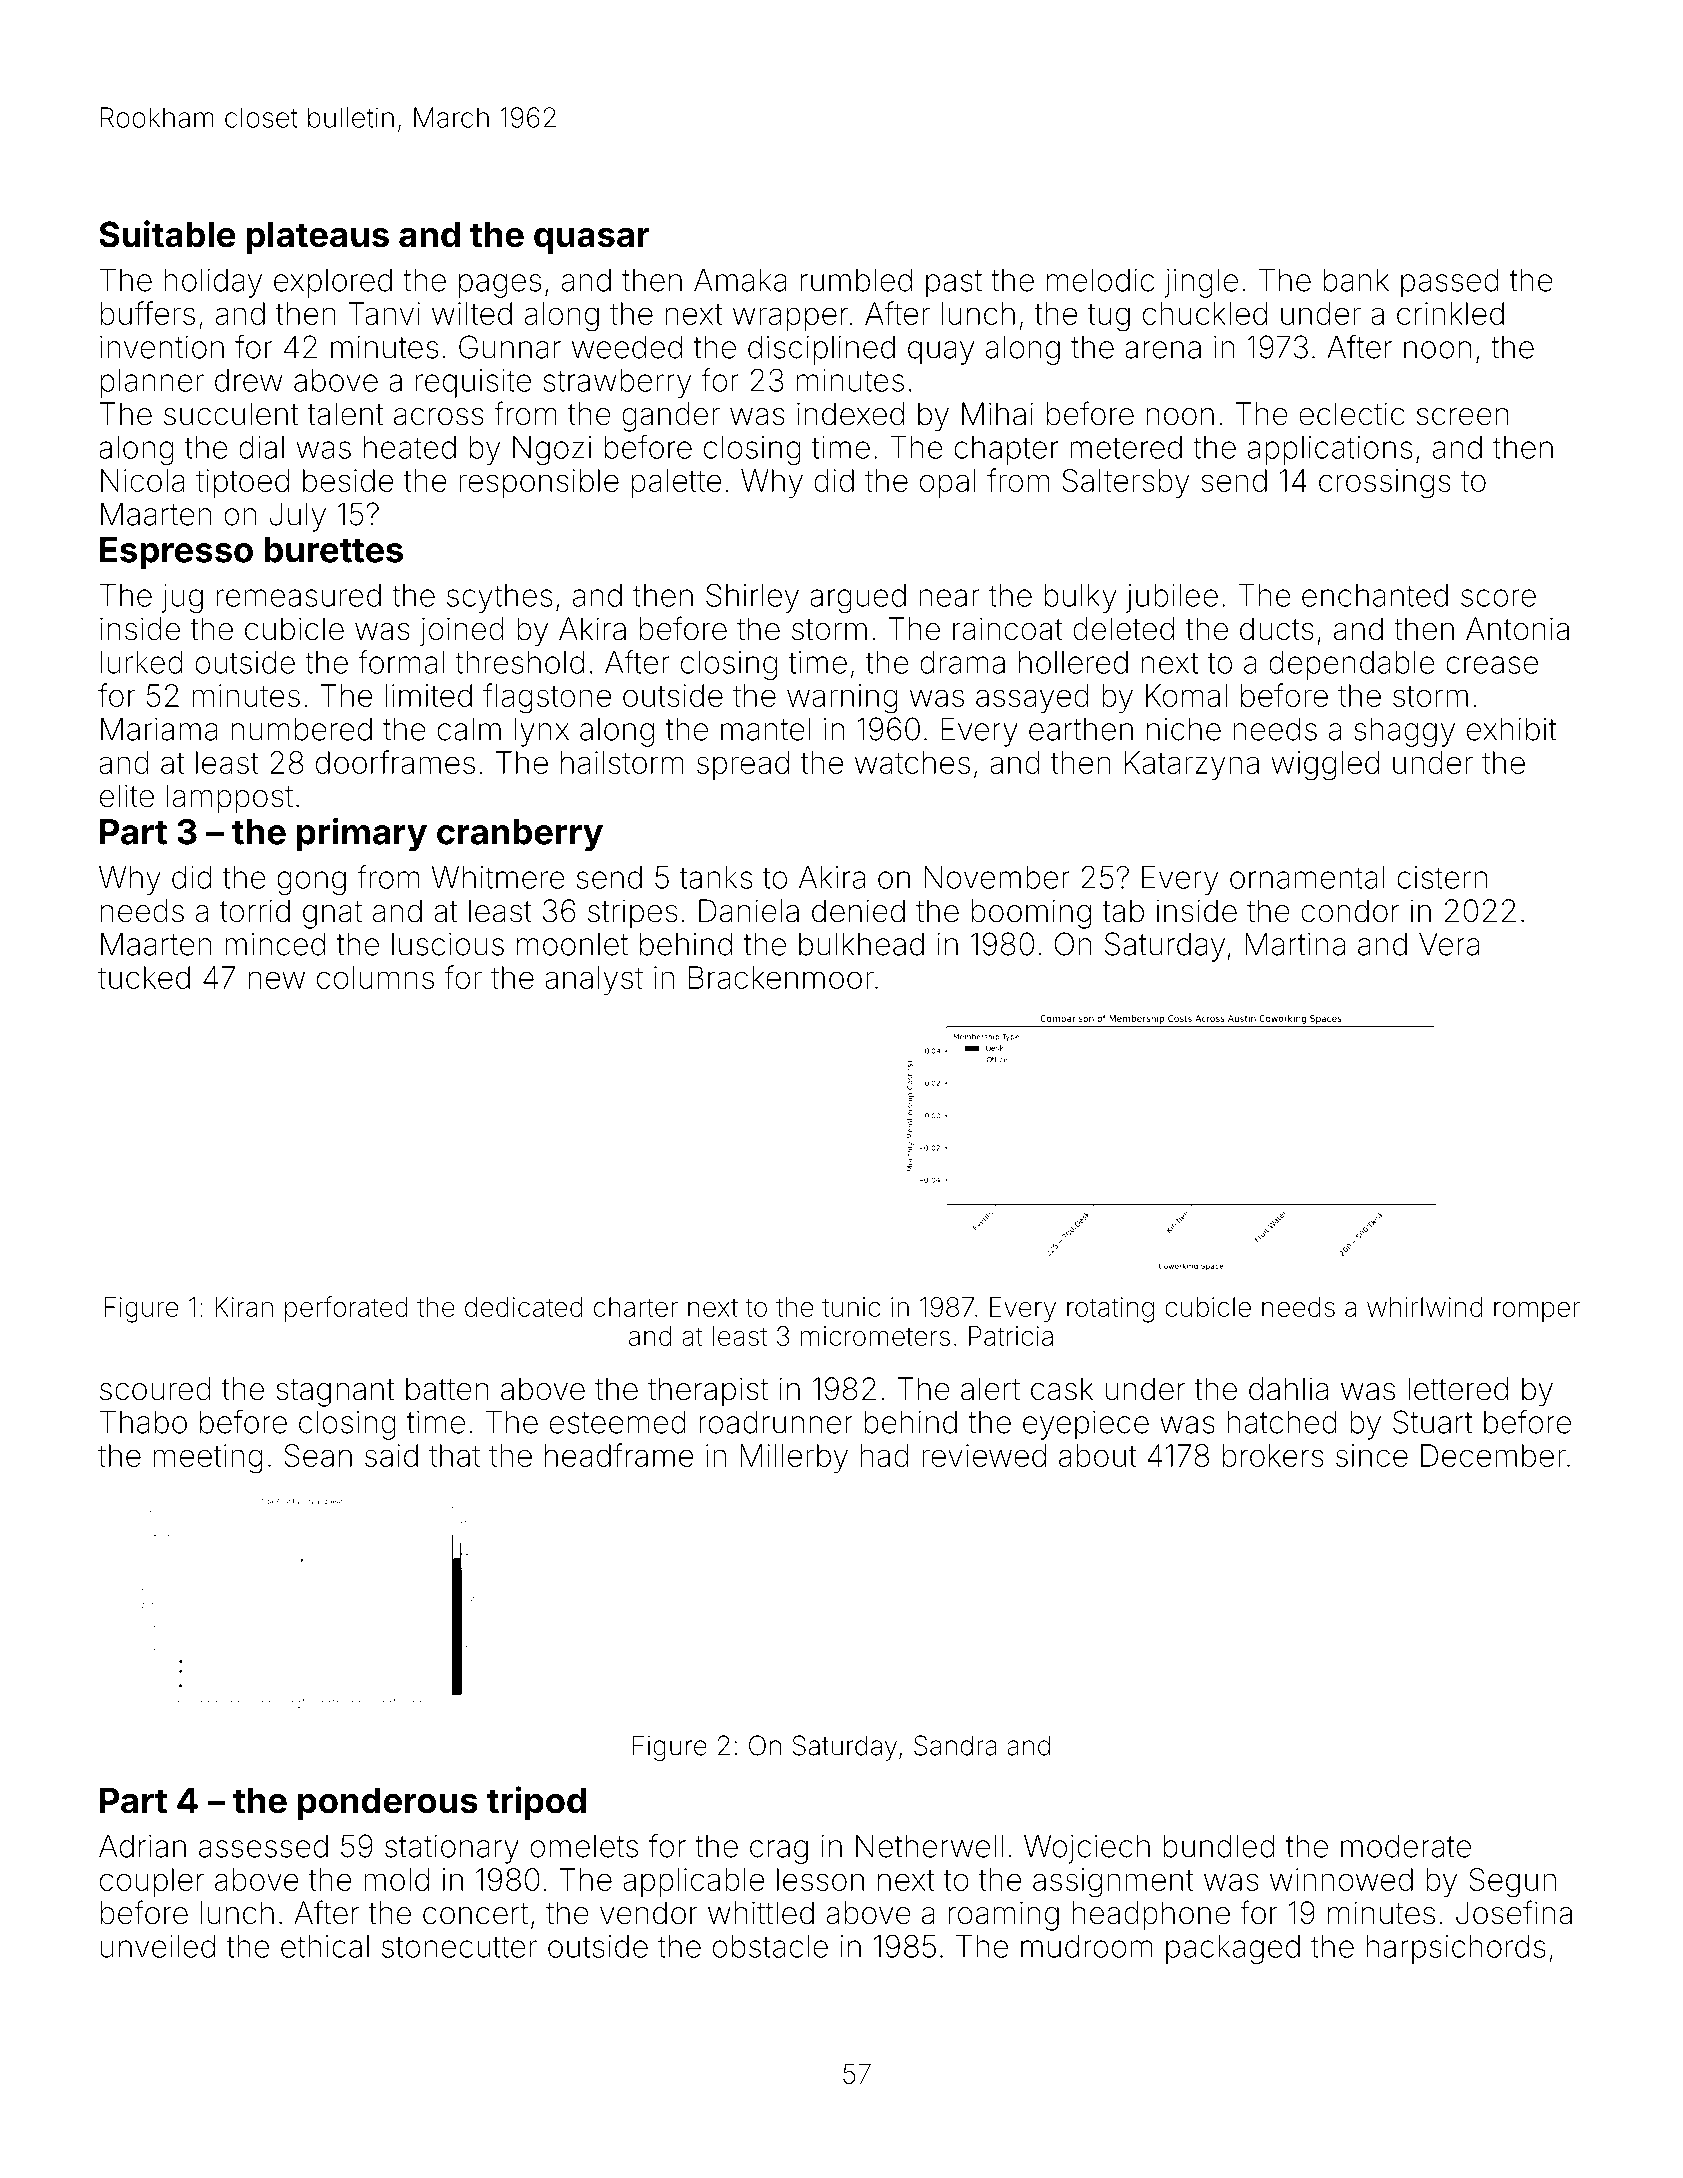 The image size is (1683, 2178). Describe the element at coordinates (148, 313) in the screenshot. I see `buffers` at that location.
